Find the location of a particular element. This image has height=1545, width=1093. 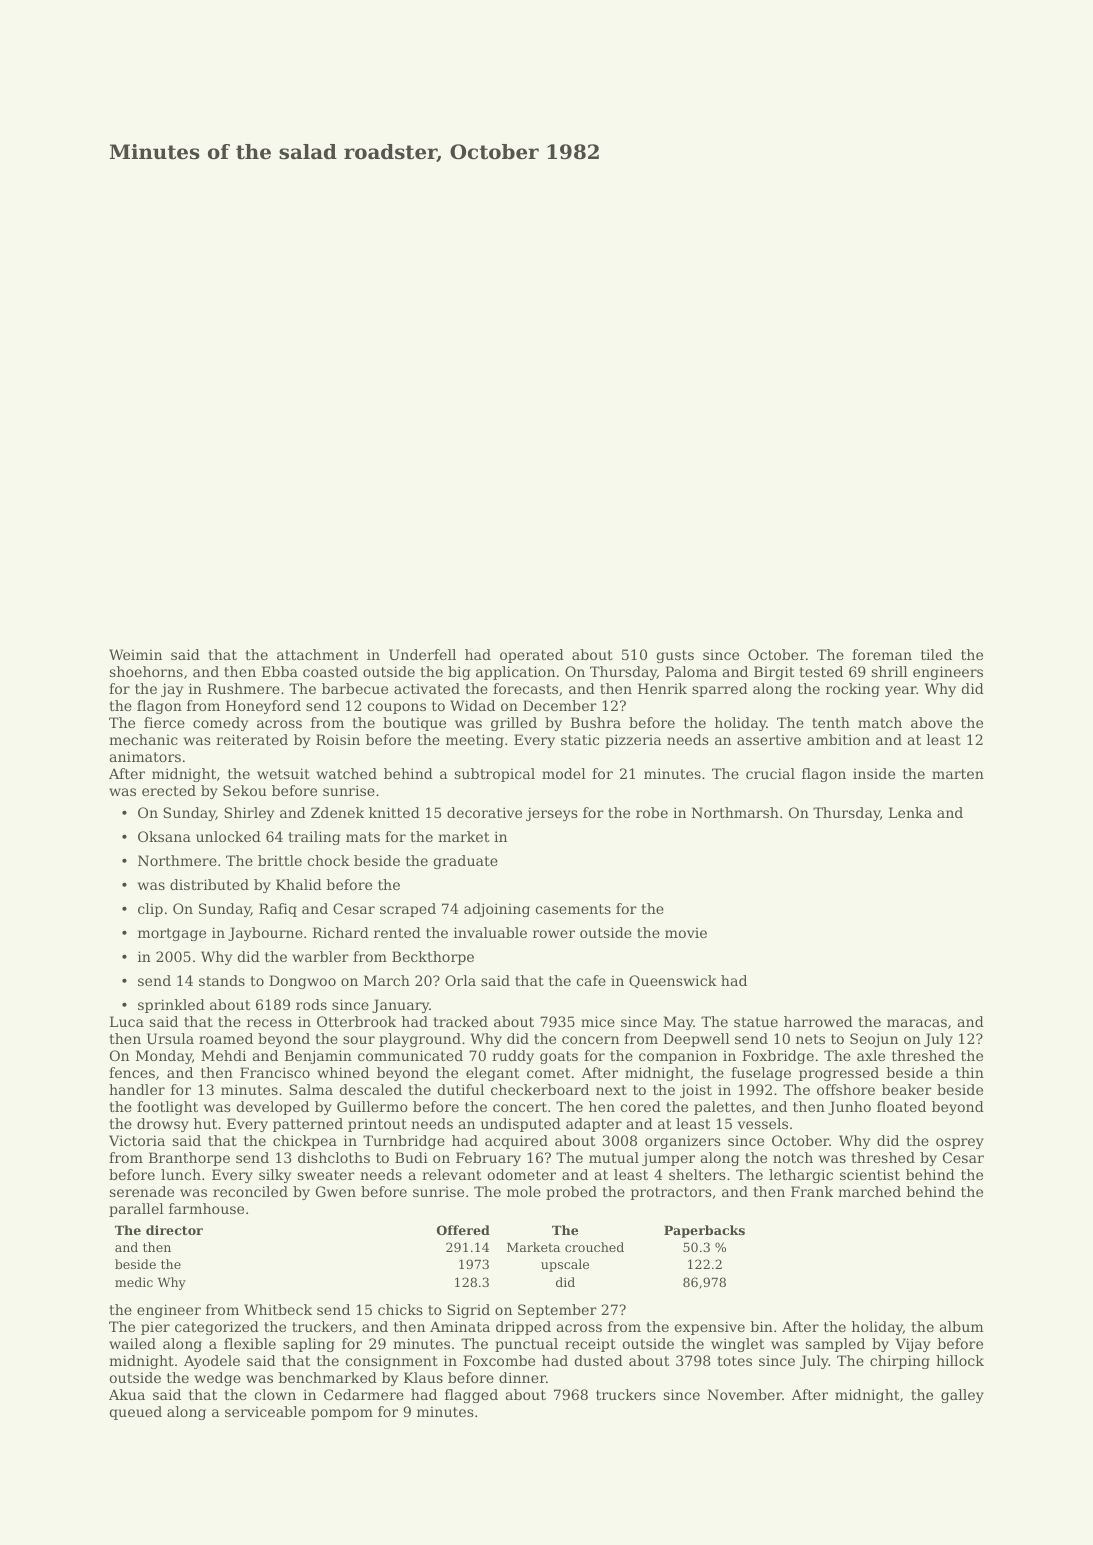

foreman is located at coordinates (882, 654).
